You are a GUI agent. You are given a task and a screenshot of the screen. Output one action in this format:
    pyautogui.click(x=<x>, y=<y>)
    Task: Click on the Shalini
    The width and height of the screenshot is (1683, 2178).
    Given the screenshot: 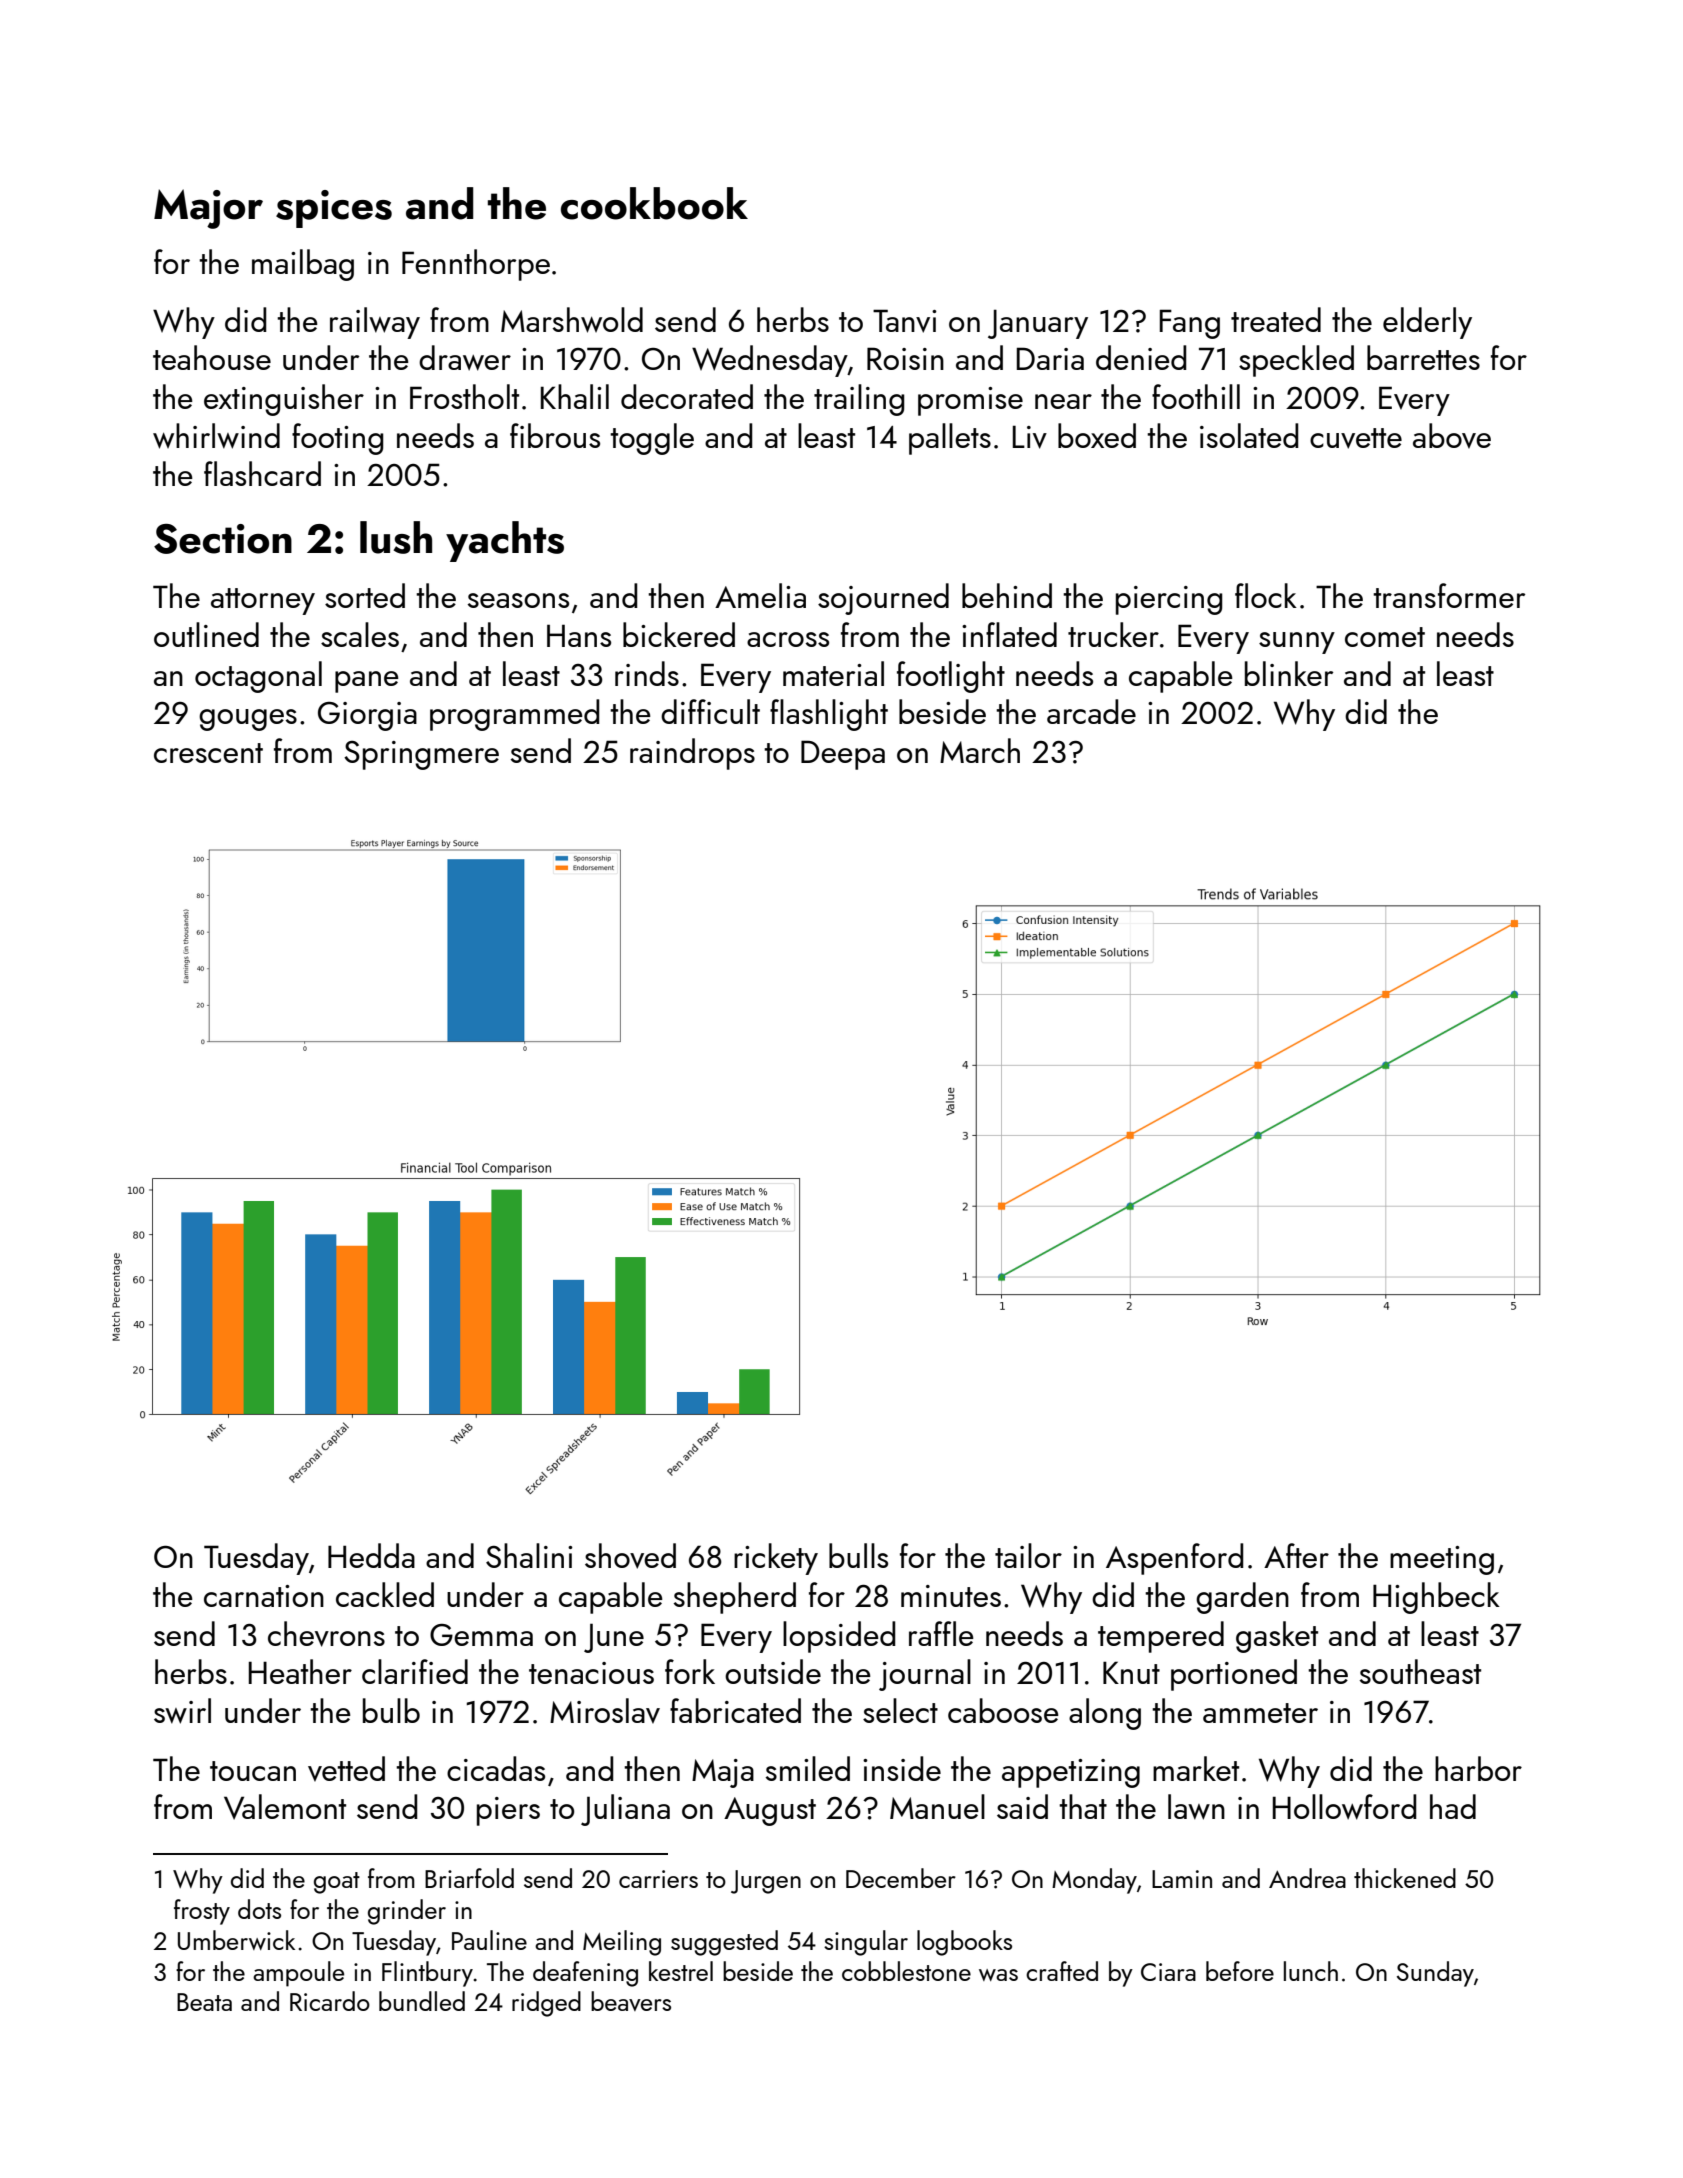 What is the action you would take?
    pyautogui.click(x=529, y=1555)
